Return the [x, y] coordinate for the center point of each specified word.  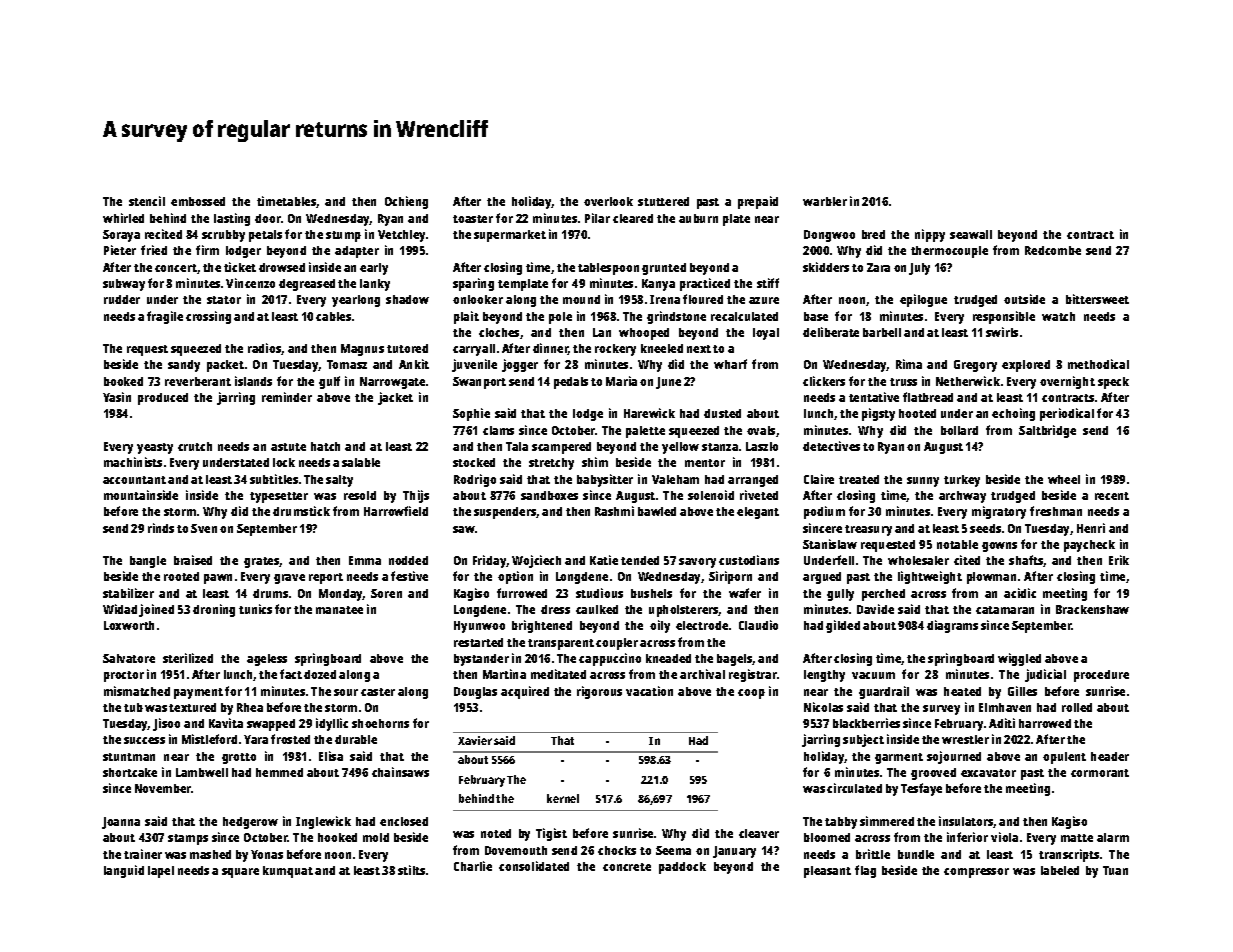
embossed [198, 201]
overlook [608, 201]
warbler [825, 201]
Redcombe [1053, 250]
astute [288, 447]
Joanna [121, 823]
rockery [615, 350]
